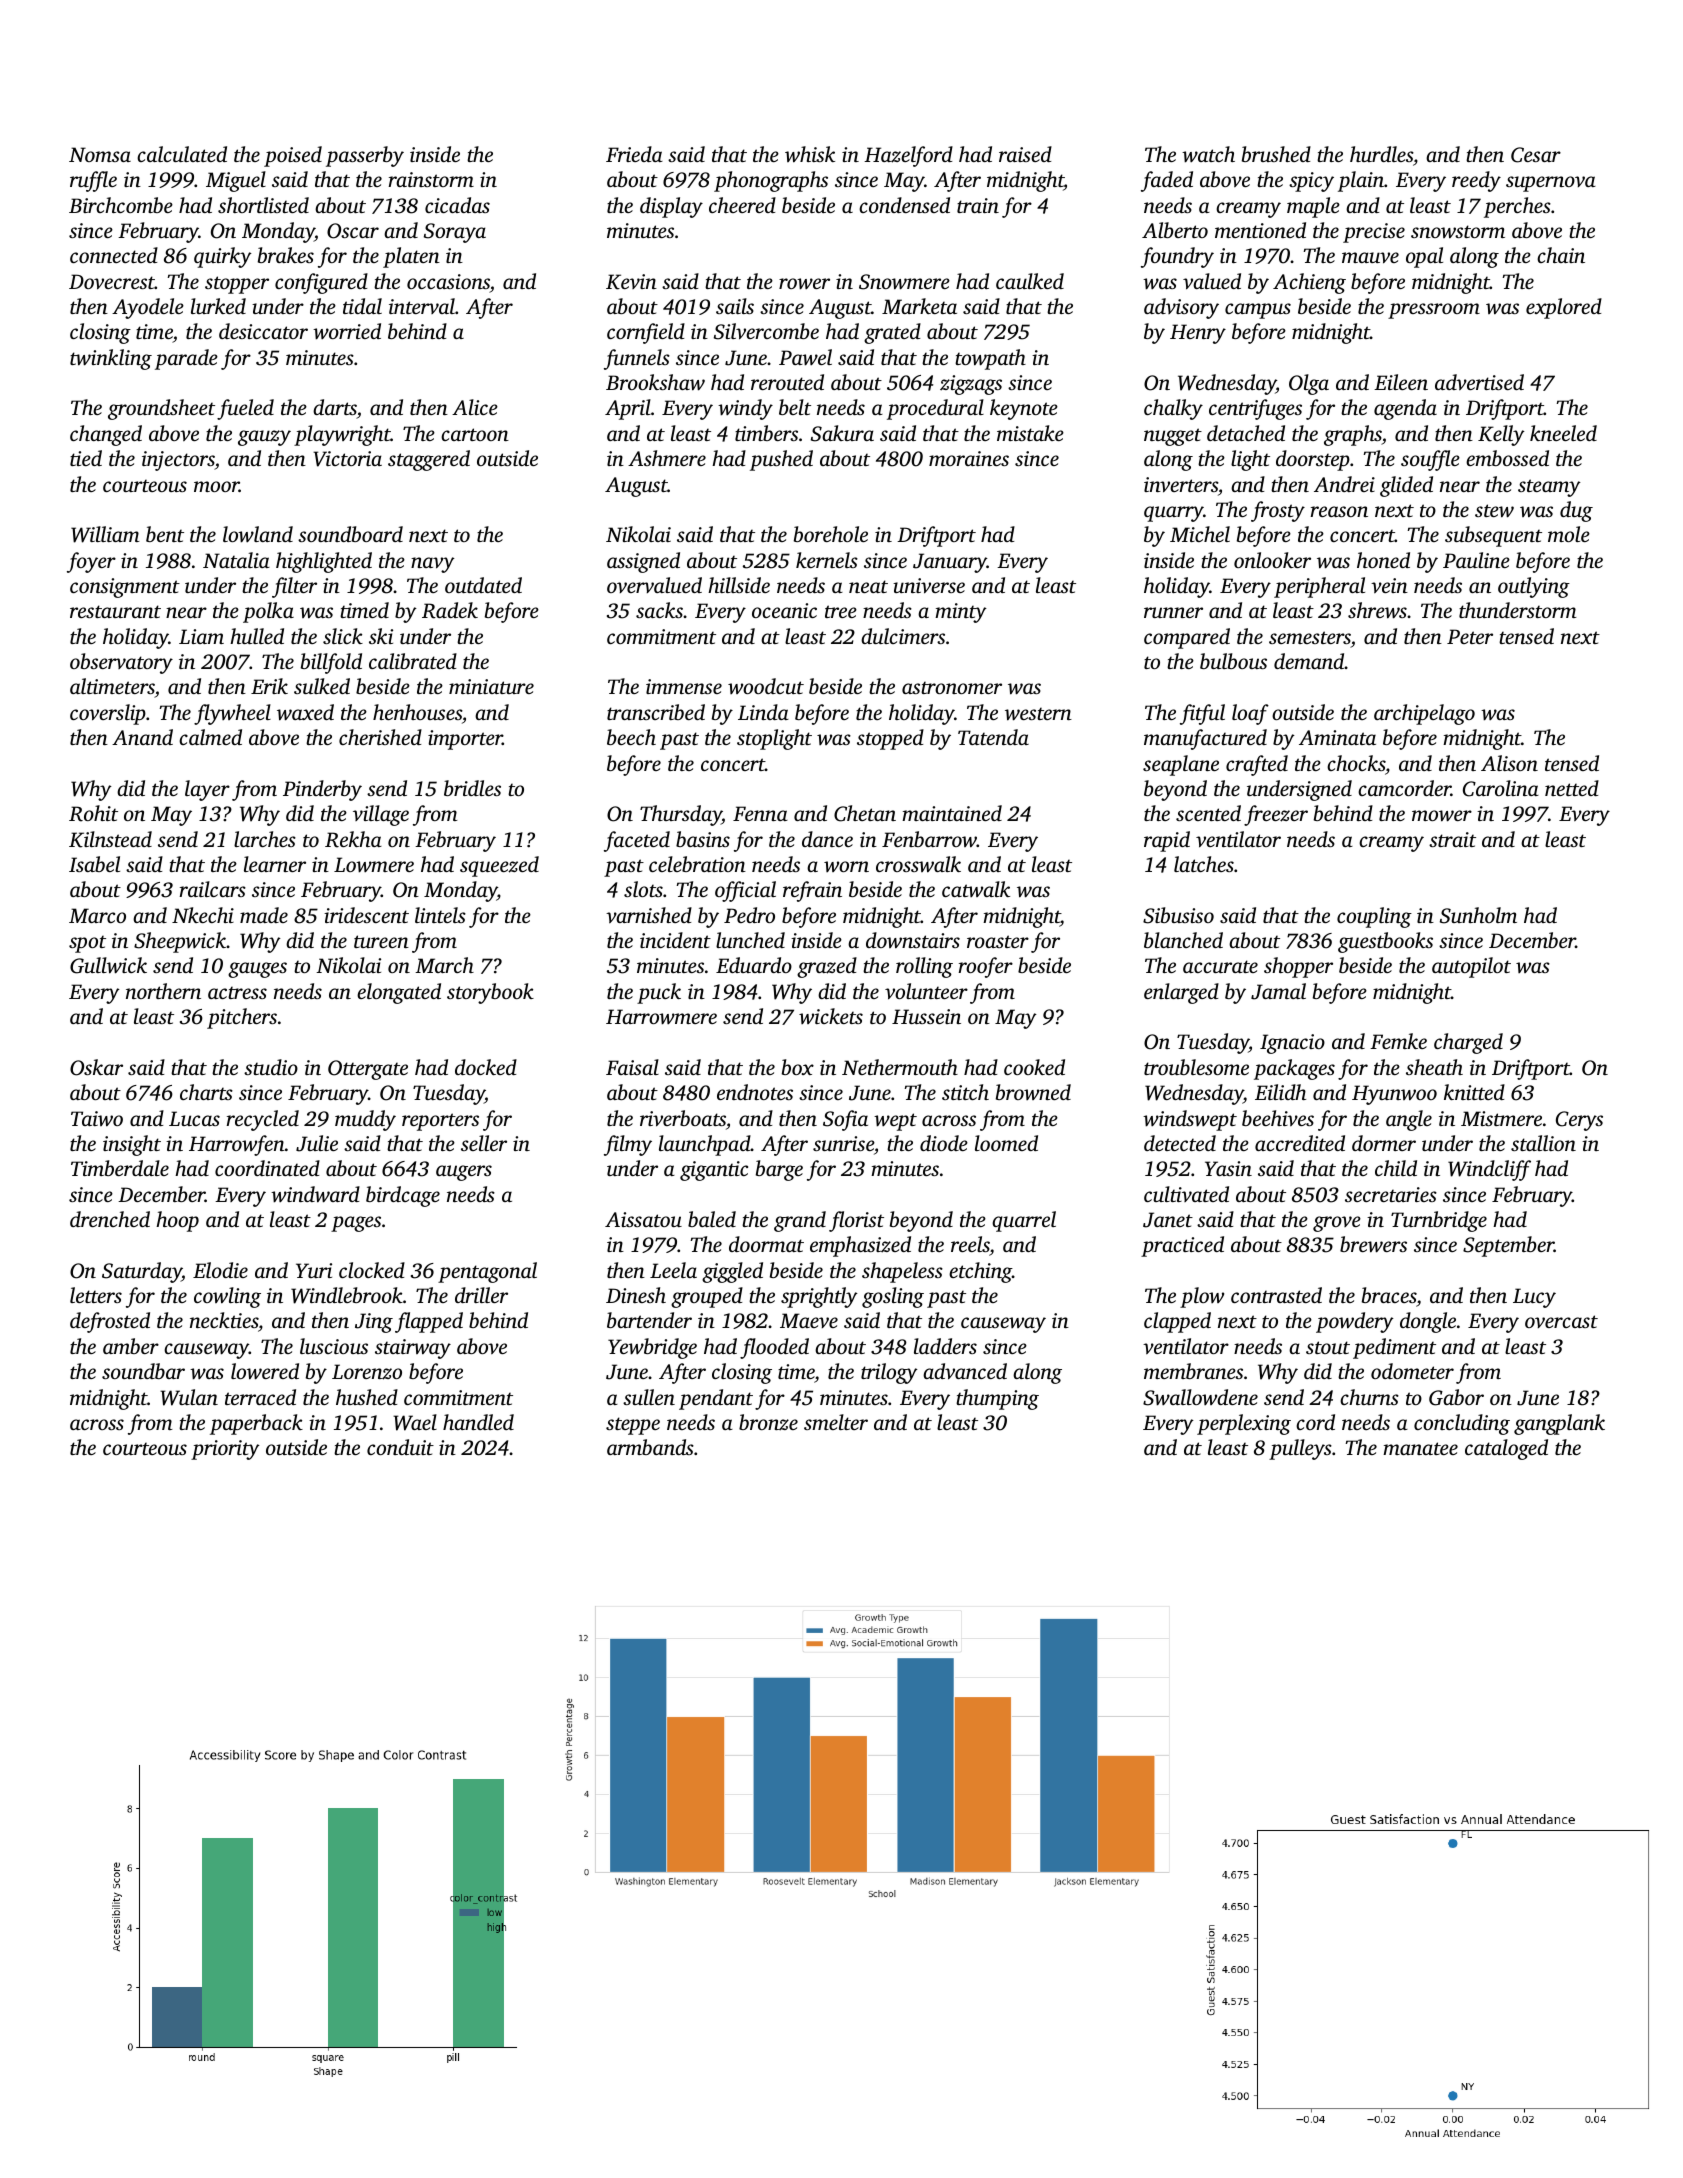  I want to click on roofer, so click(986, 967).
